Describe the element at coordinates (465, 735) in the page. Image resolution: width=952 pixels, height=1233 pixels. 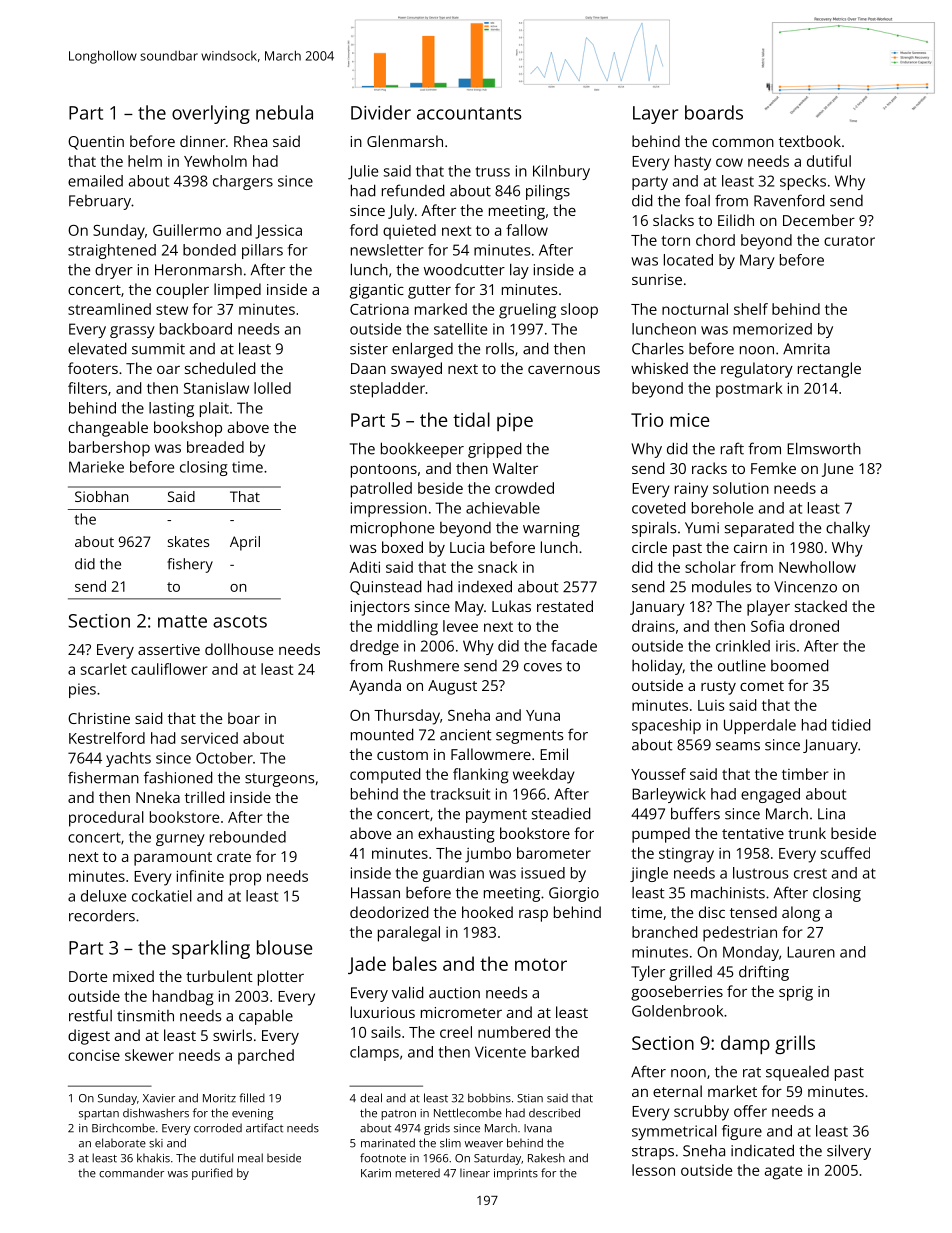
I see `ancient` at that location.
